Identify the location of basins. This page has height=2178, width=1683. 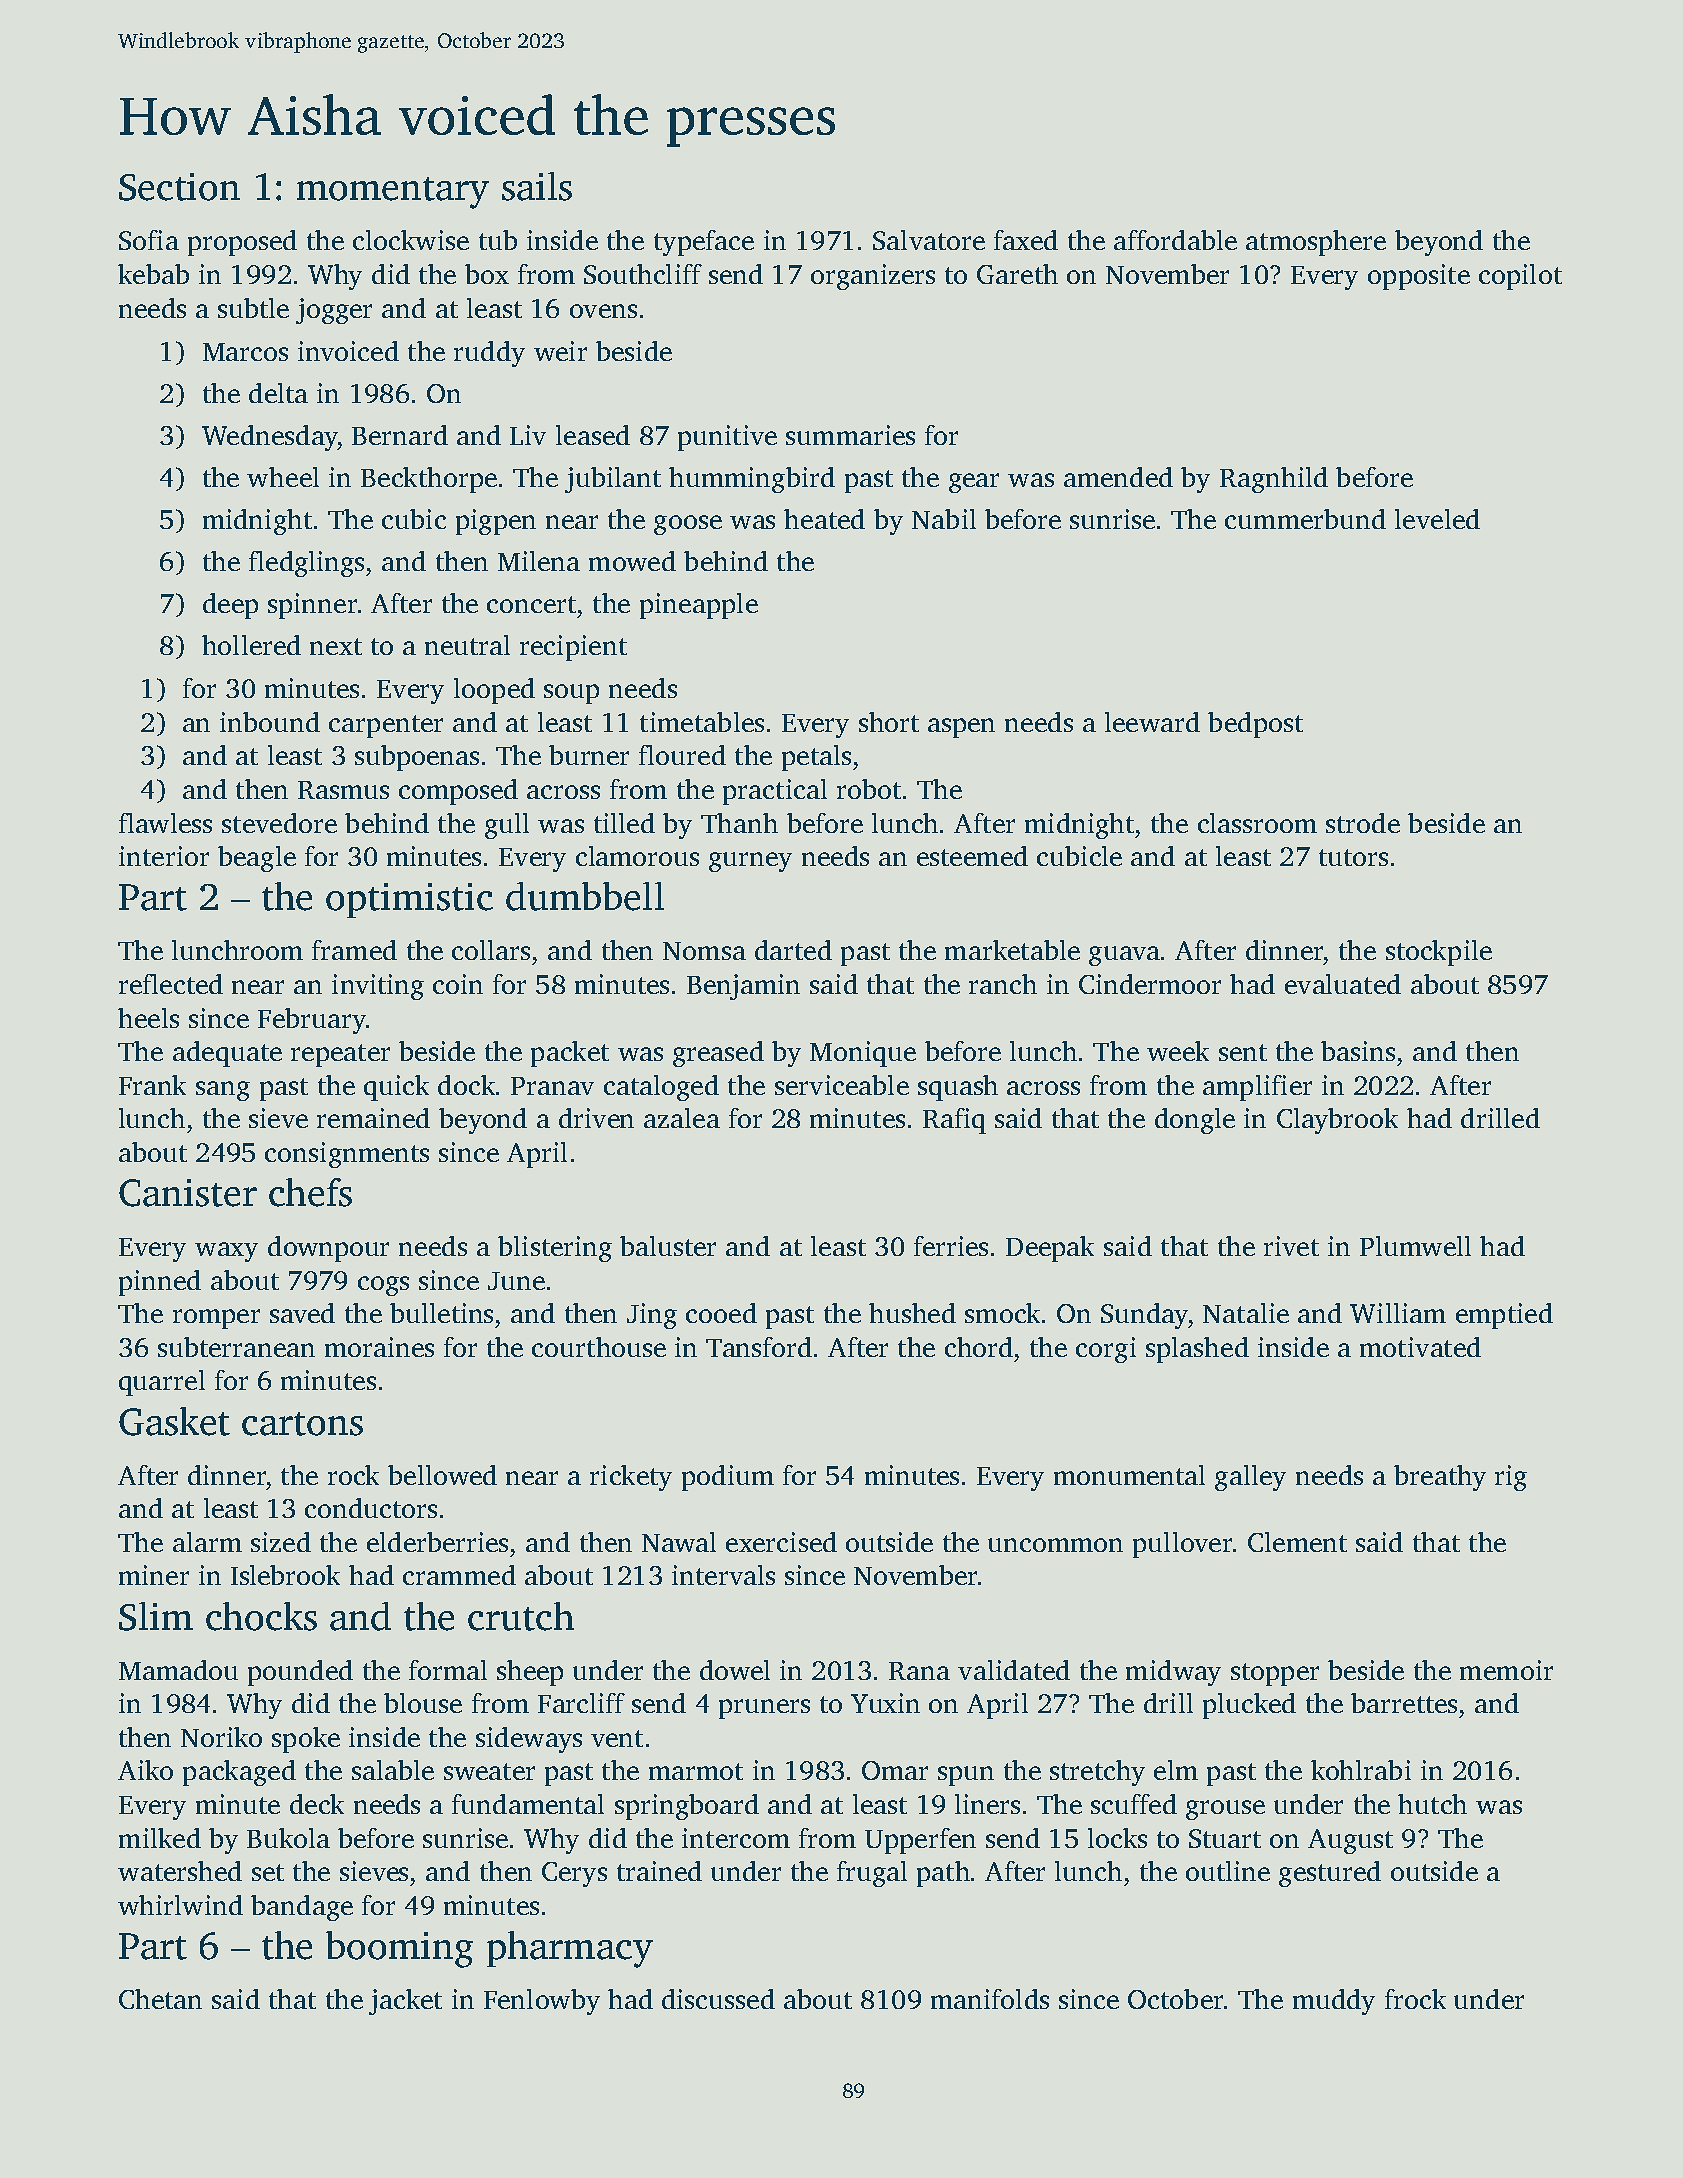
(1358, 1051).
